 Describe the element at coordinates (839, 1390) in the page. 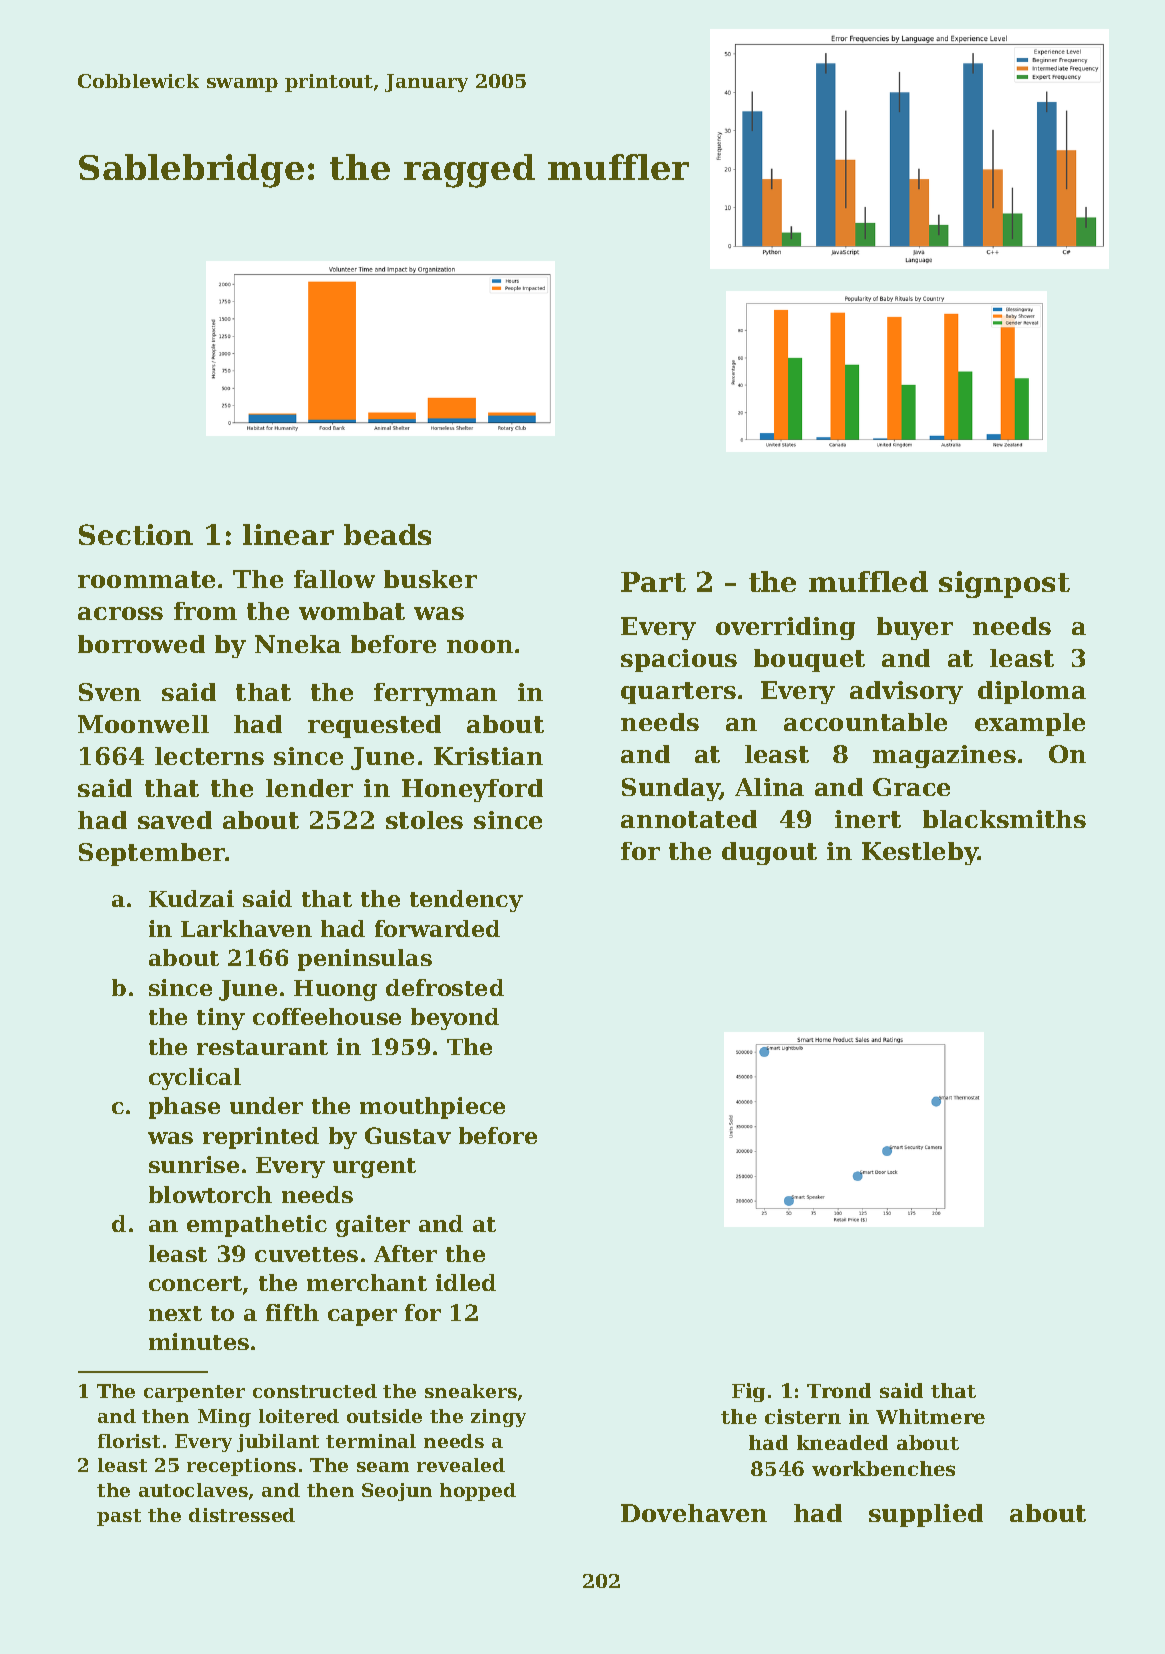

I see `Trond` at that location.
